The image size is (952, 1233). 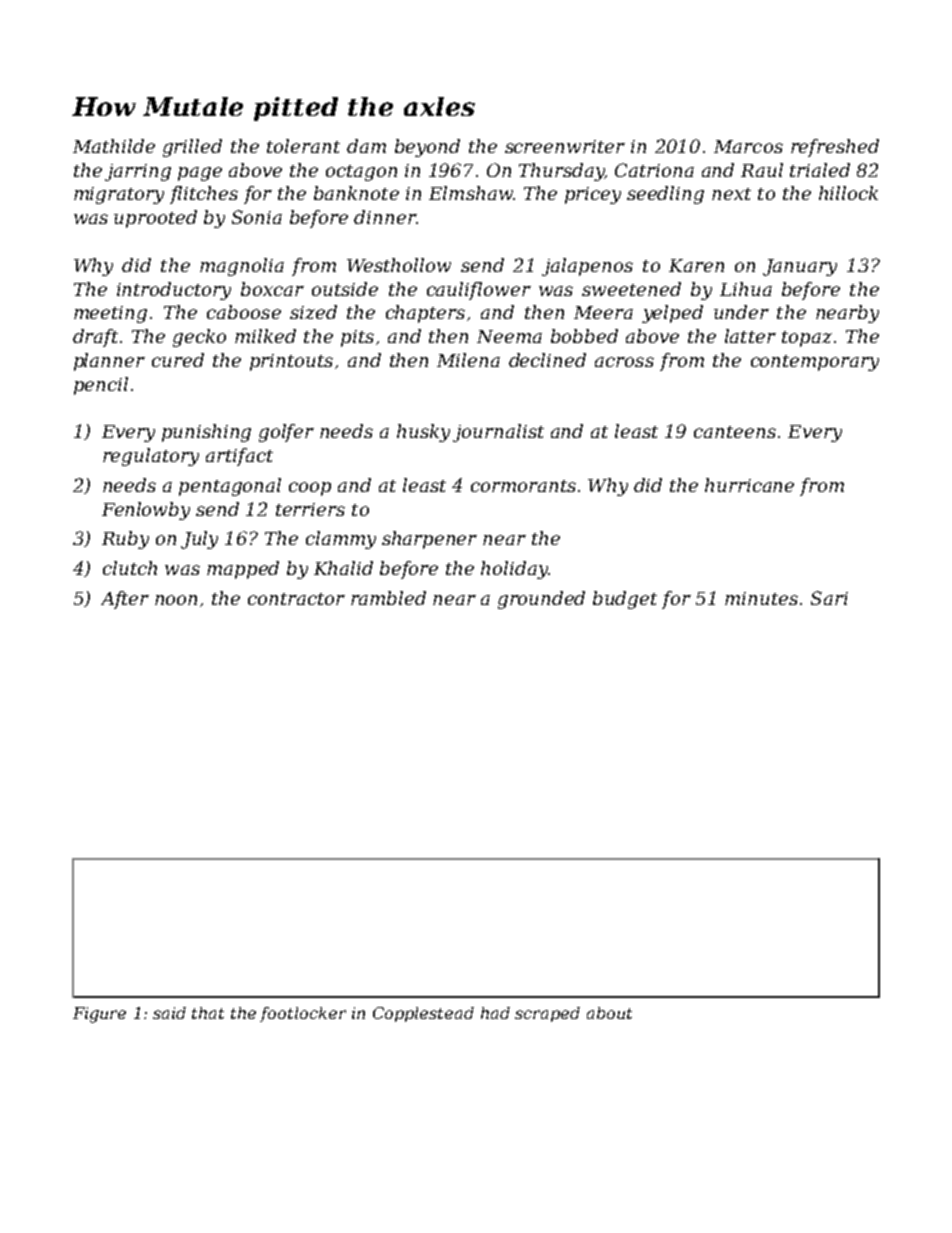 What do you see at coordinates (257, 217) in the screenshot?
I see `Sonia` at bounding box center [257, 217].
